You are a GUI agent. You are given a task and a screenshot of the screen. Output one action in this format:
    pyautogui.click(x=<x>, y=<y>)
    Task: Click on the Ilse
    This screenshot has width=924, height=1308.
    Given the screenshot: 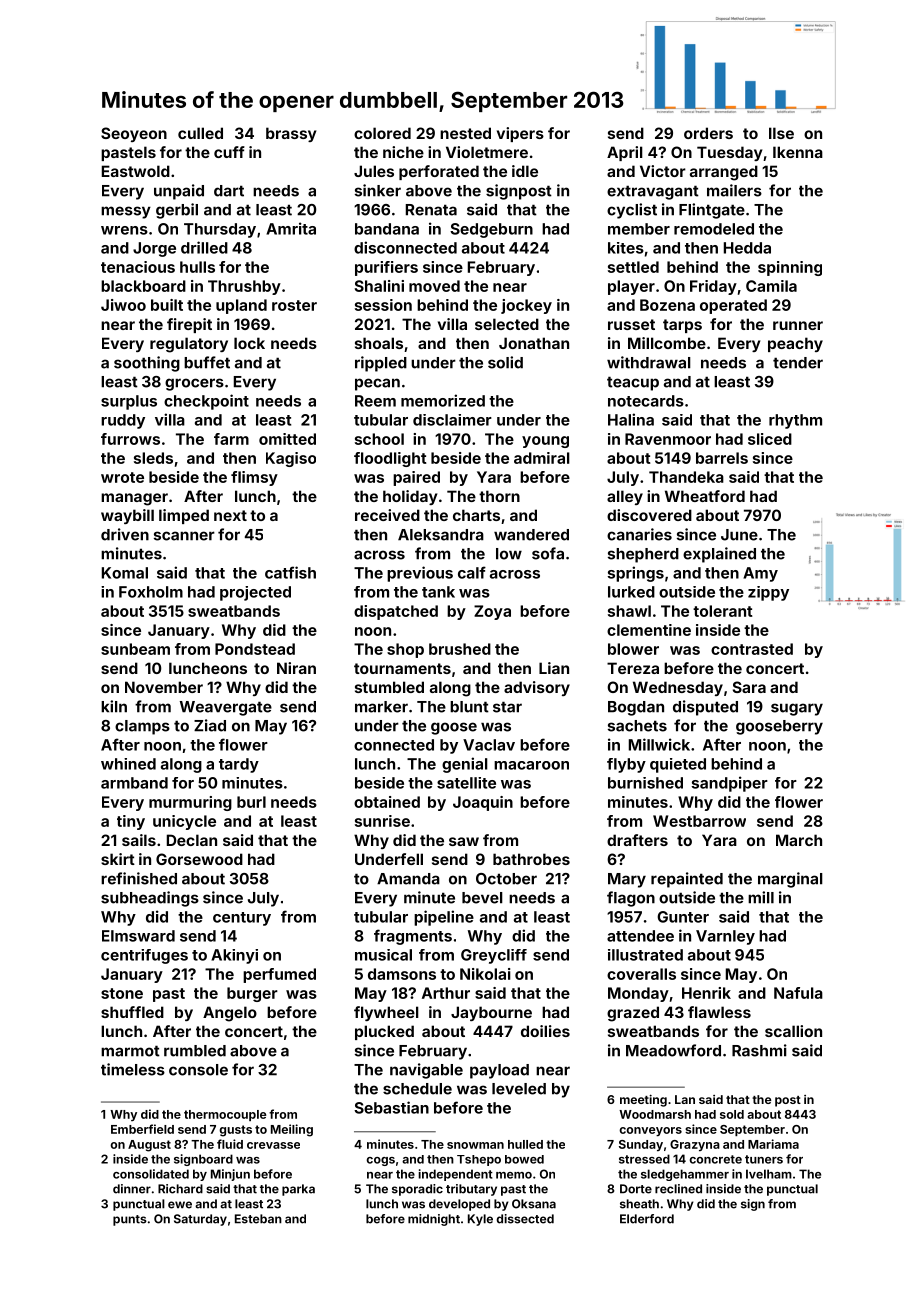 What is the action you would take?
    pyautogui.click(x=781, y=133)
